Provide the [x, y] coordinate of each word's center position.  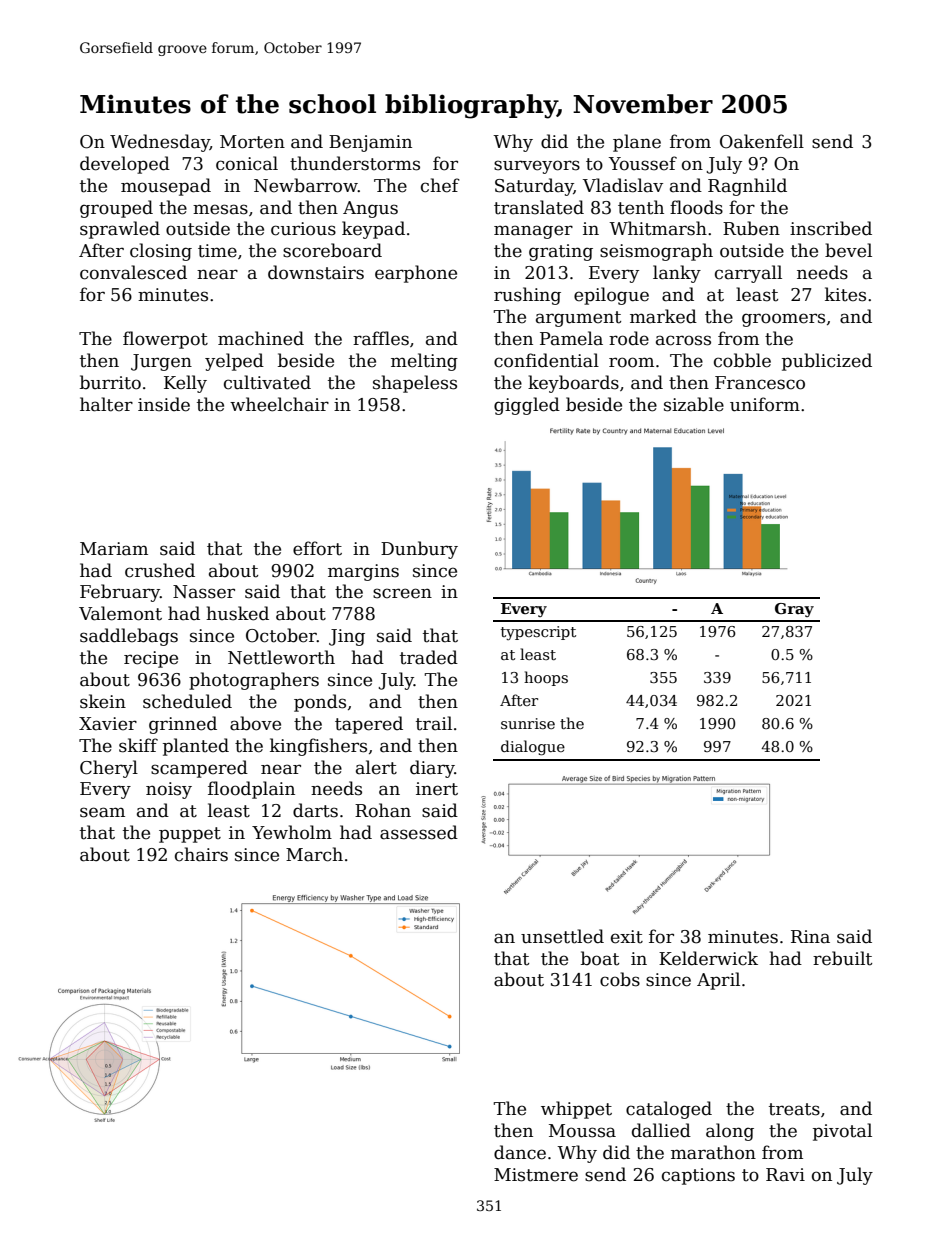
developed [125, 165]
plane [637, 143]
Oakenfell [762, 141]
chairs [201, 854]
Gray [794, 610]
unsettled [562, 936]
